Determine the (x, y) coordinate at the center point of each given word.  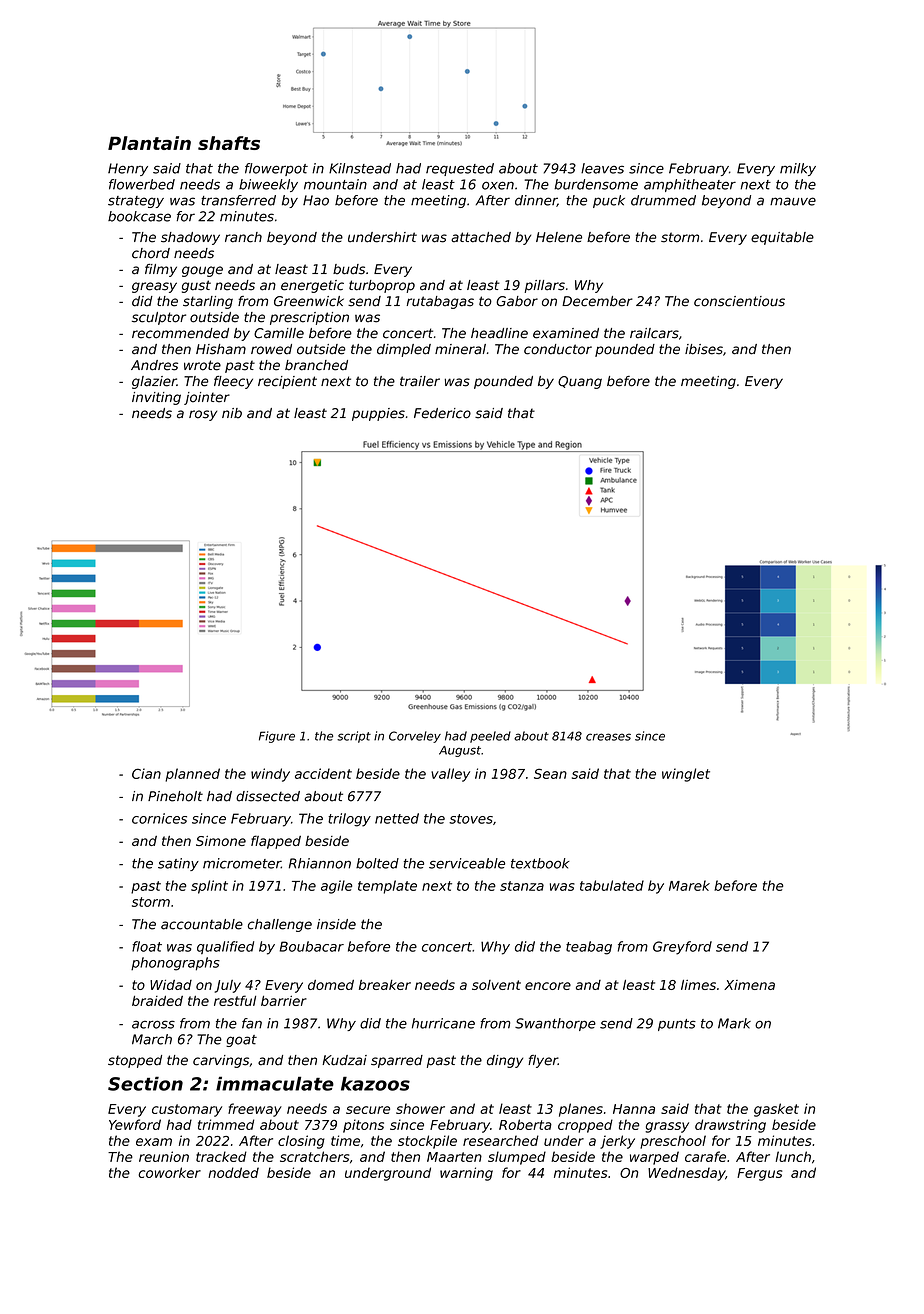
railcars (654, 333)
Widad (171, 985)
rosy (203, 415)
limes (698, 985)
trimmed (226, 1124)
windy (270, 775)
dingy (505, 1061)
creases (608, 737)
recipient (287, 382)
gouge (202, 271)
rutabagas (440, 302)
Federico (442, 413)
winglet (686, 775)
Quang (580, 382)
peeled (490, 737)
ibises (704, 349)
